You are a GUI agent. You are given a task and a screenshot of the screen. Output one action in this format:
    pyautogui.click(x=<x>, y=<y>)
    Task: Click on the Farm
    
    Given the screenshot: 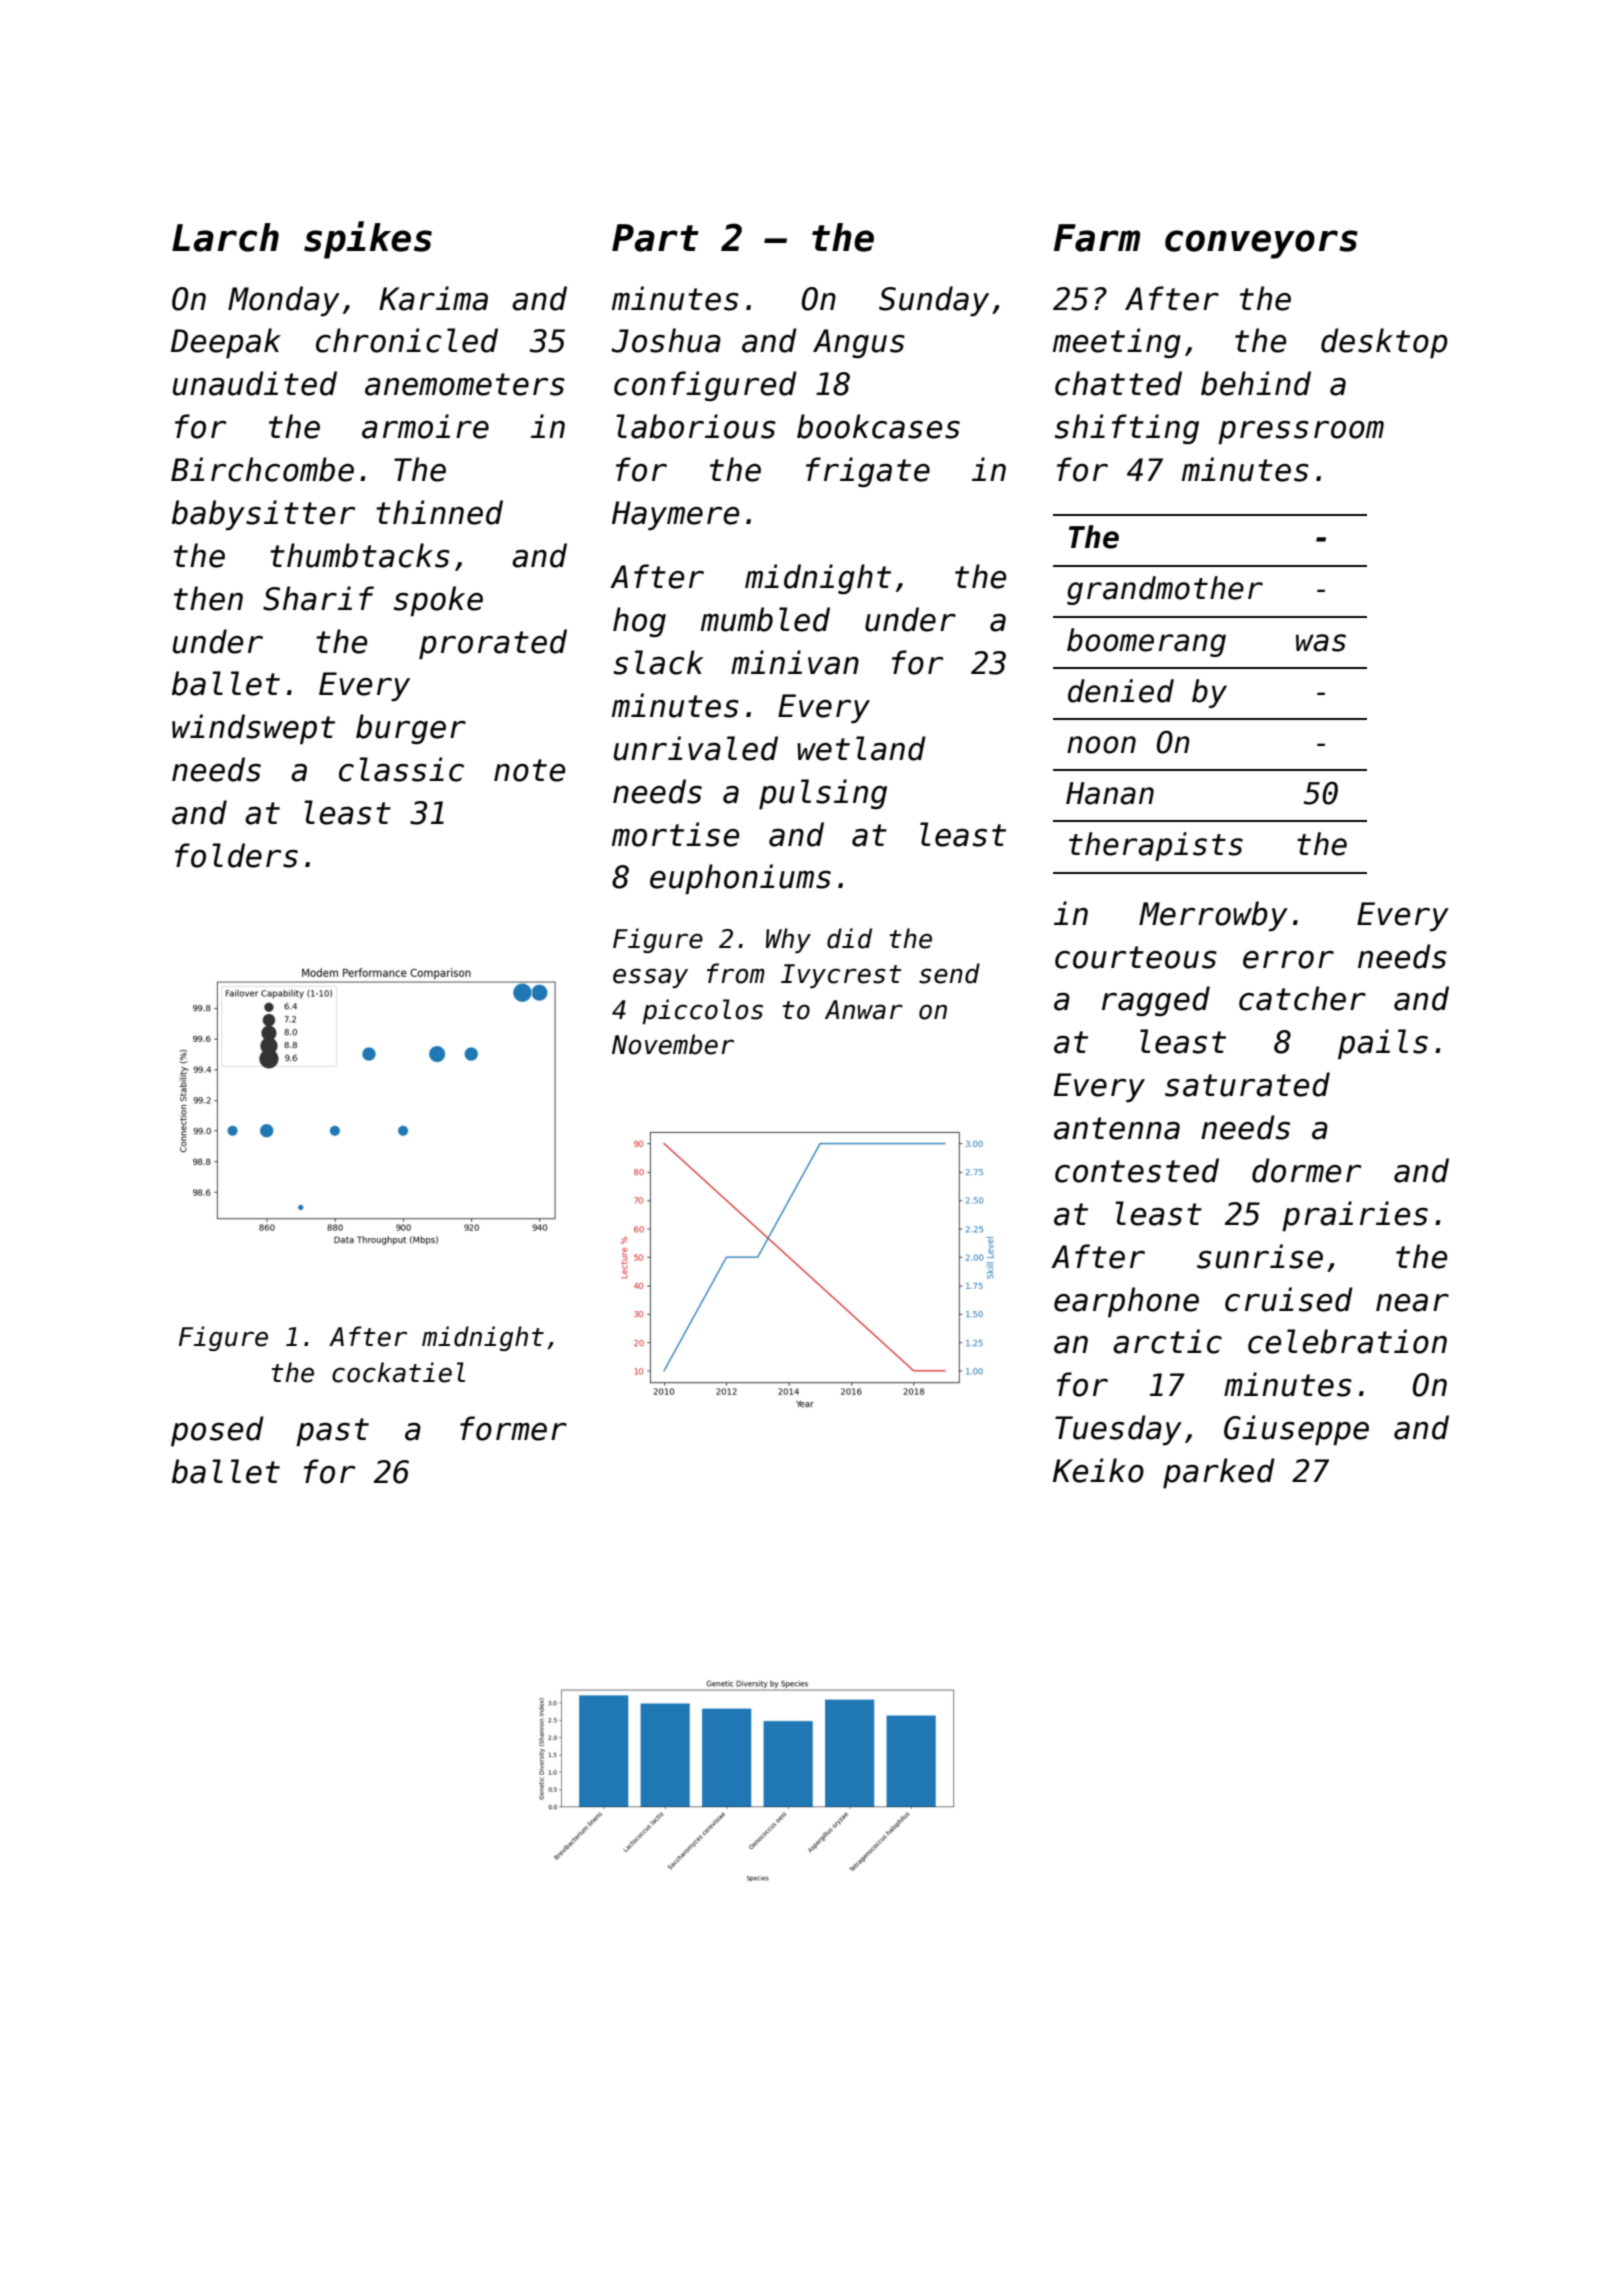 What is the action you would take?
    pyautogui.click(x=1097, y=238)
